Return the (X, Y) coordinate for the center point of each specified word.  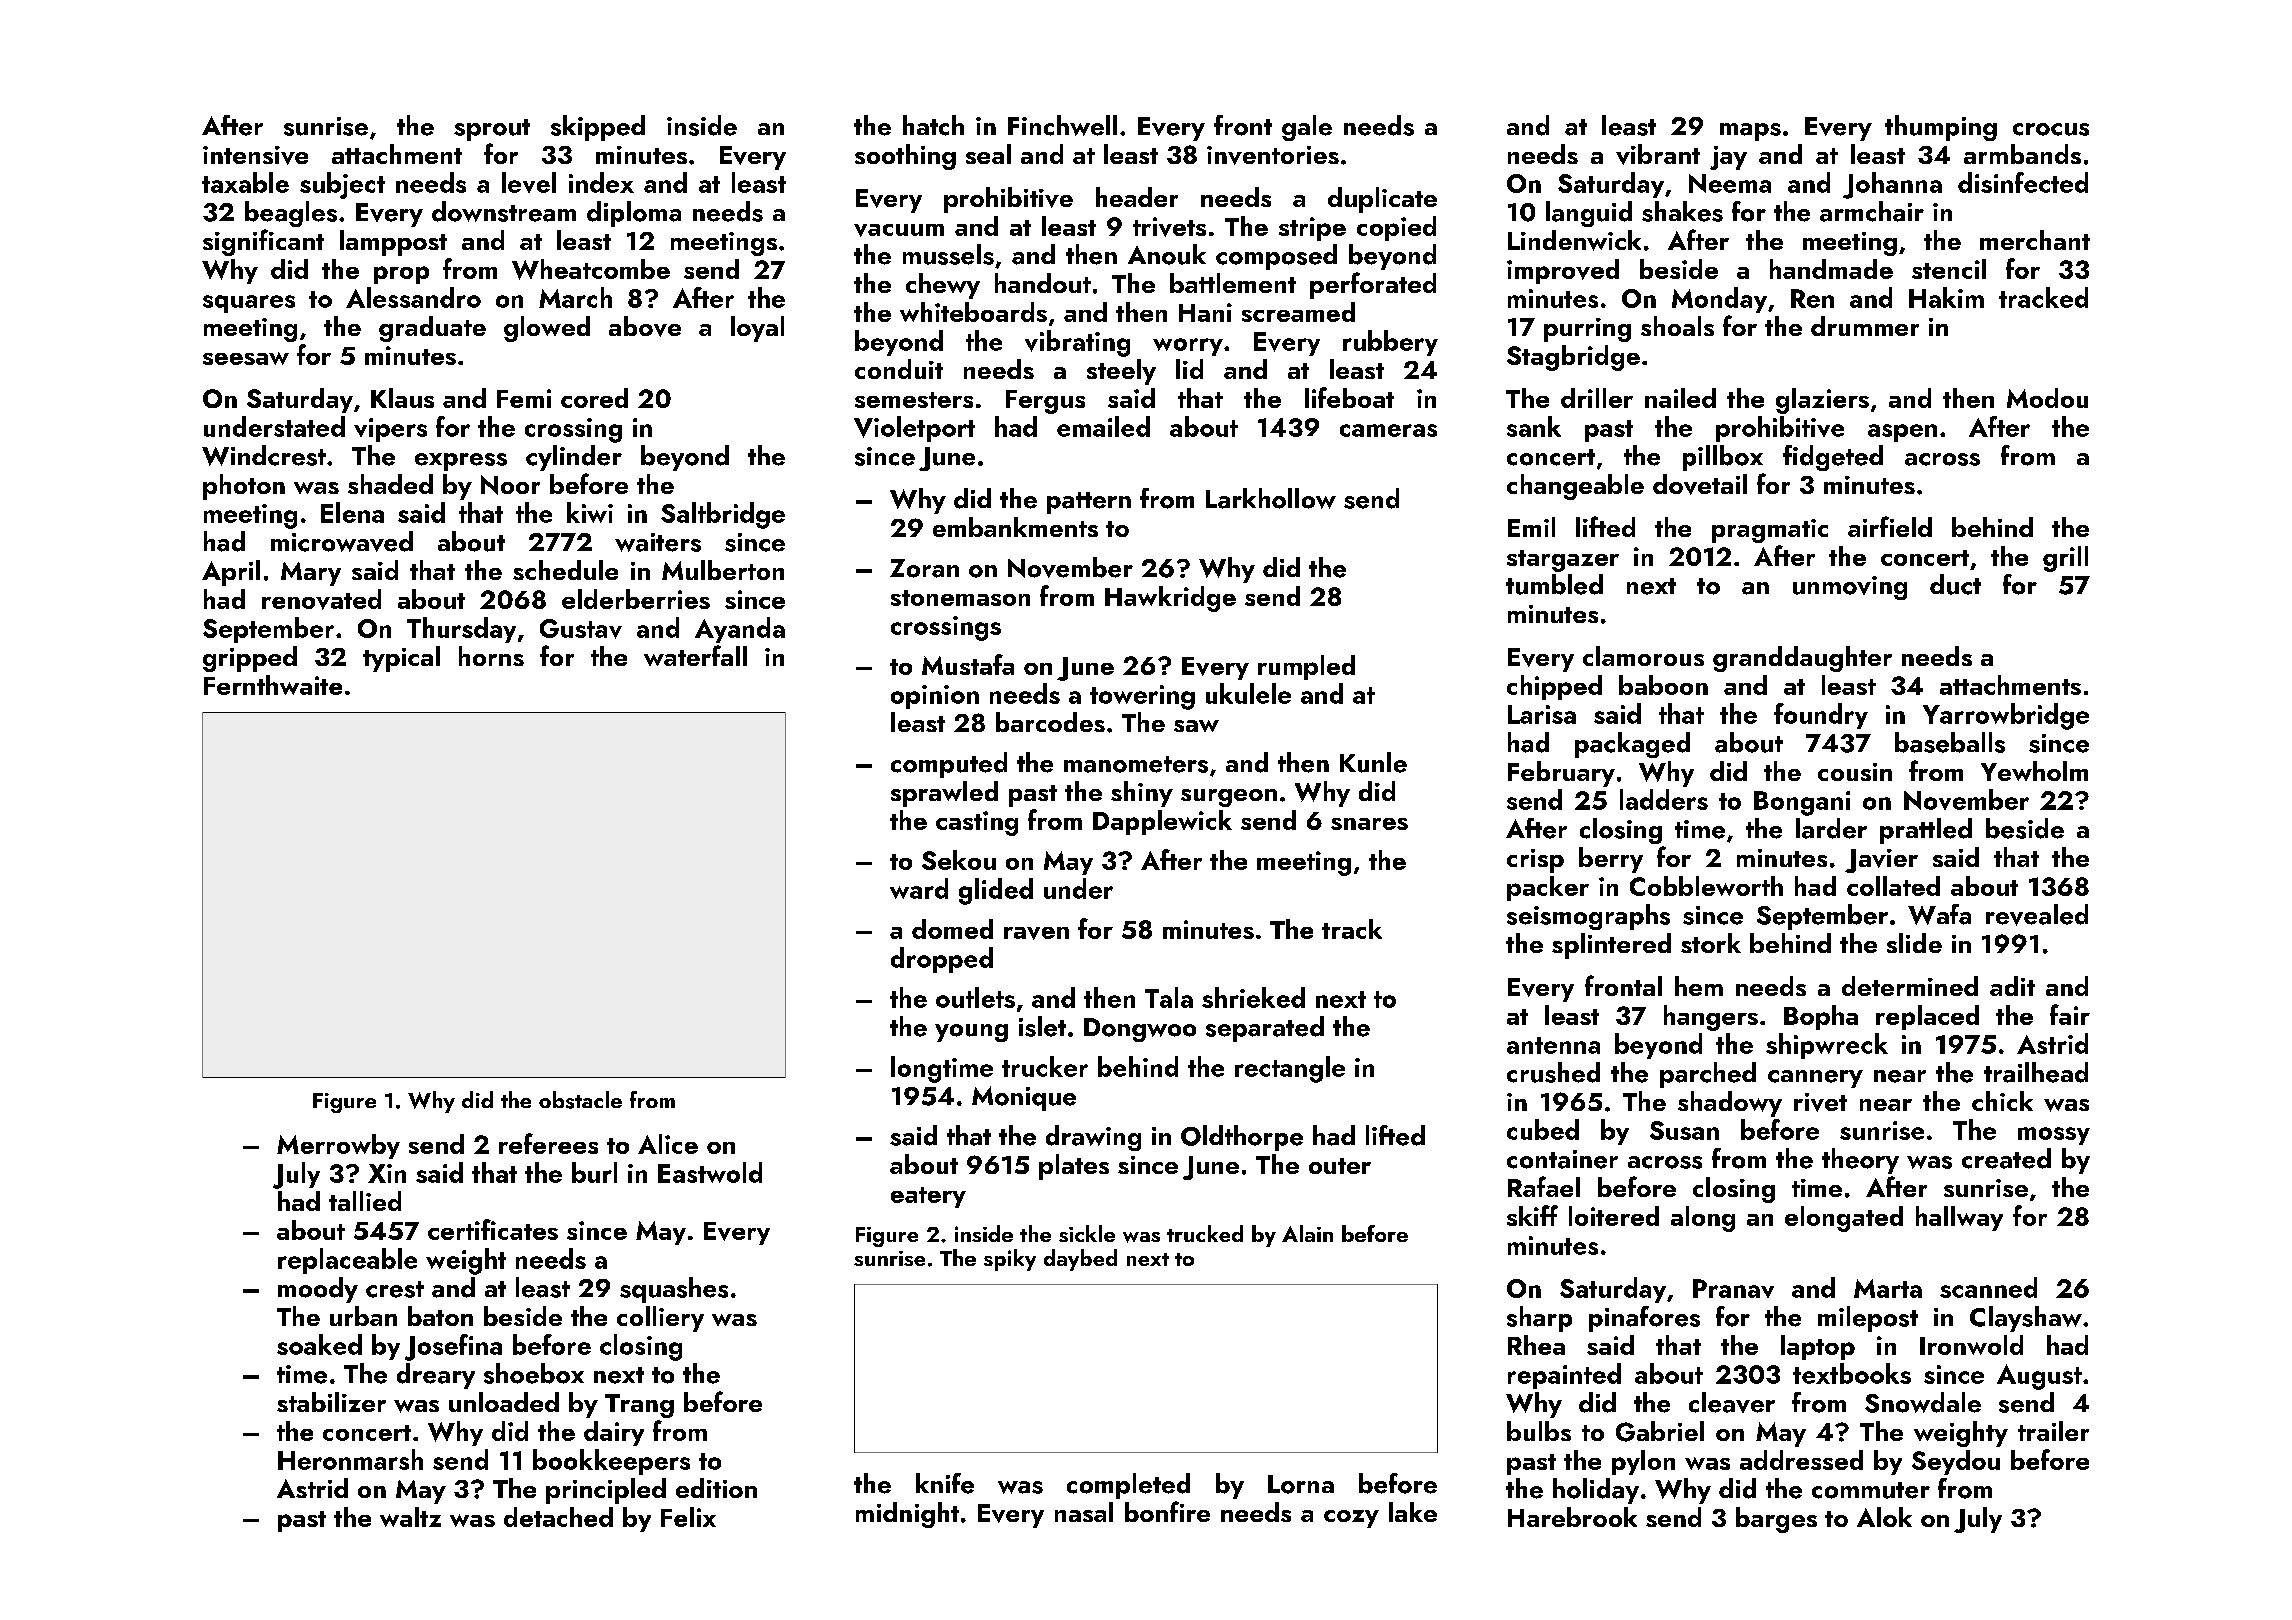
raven (1036, 933)
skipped (598, 128)
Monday (1719, 300)
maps (1750, 132)
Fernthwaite (273, 685)
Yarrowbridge (2006, 716)
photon (244, 487)
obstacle (580, 1100)
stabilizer (331, 1402)
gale (1307, 128)
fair (2070, 1014)
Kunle (1373, 762)
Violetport (914, 429)
